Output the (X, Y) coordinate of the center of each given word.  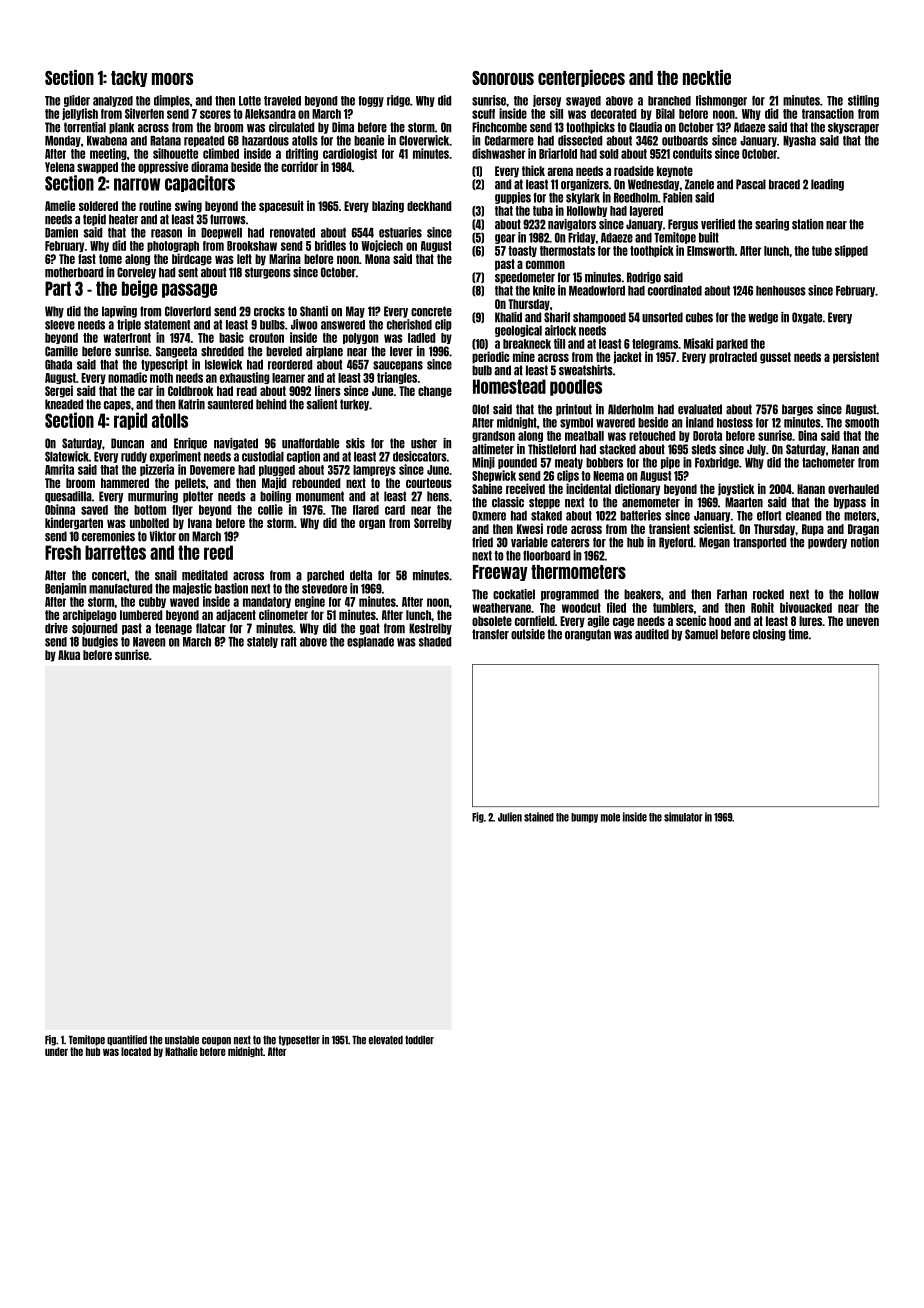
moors (172, 79)
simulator (683, 817)
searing (772, 225)
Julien (510, 817)
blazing (388, 206)
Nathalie (181, 1051)
